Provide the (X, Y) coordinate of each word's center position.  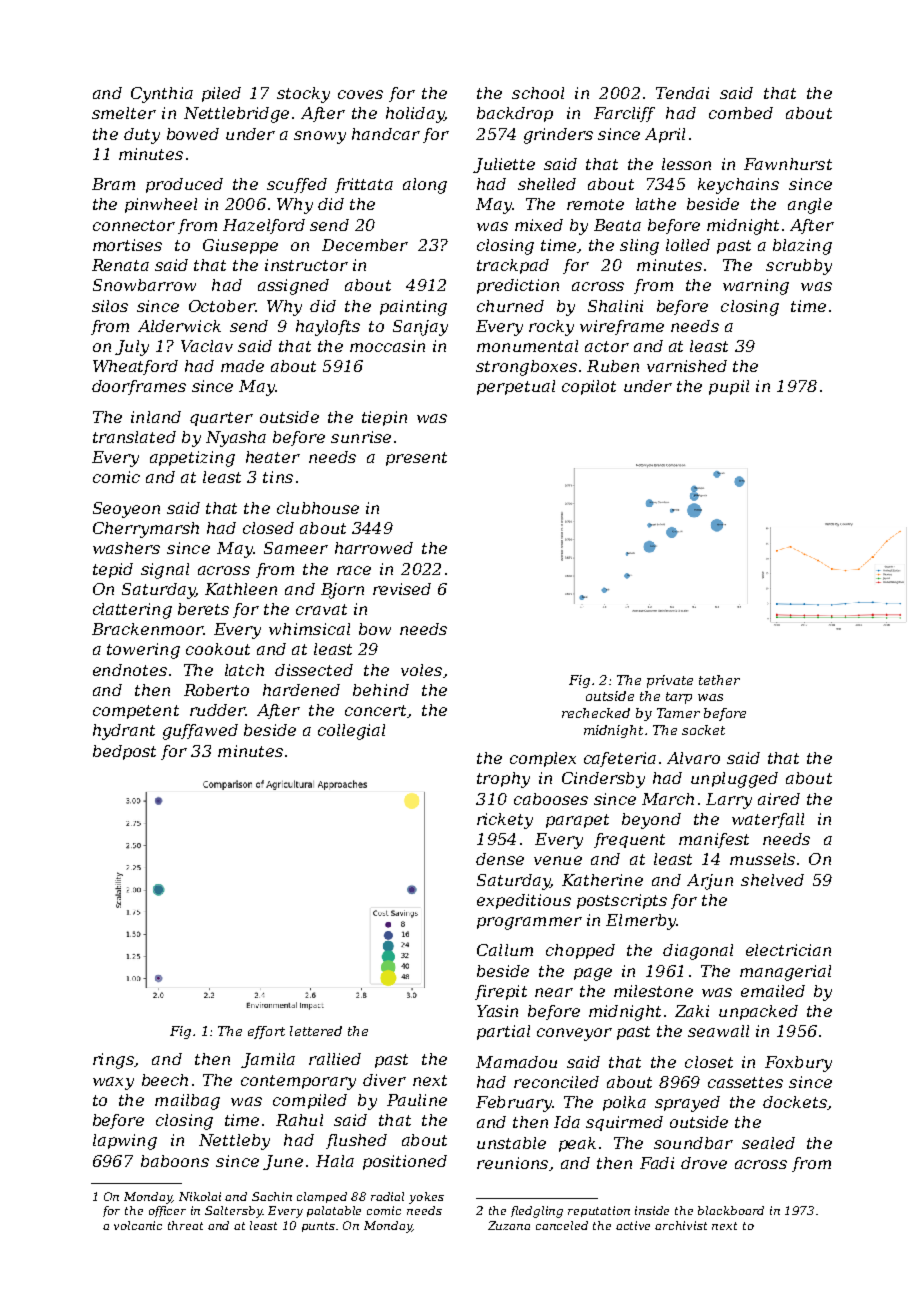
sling (639, 247)
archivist (681, 1225)
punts (318, 1227)
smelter (124, 113)
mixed (539, 225)
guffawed (200, 732)
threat (185, 1225)
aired (779, 799)
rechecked (596, 713)
